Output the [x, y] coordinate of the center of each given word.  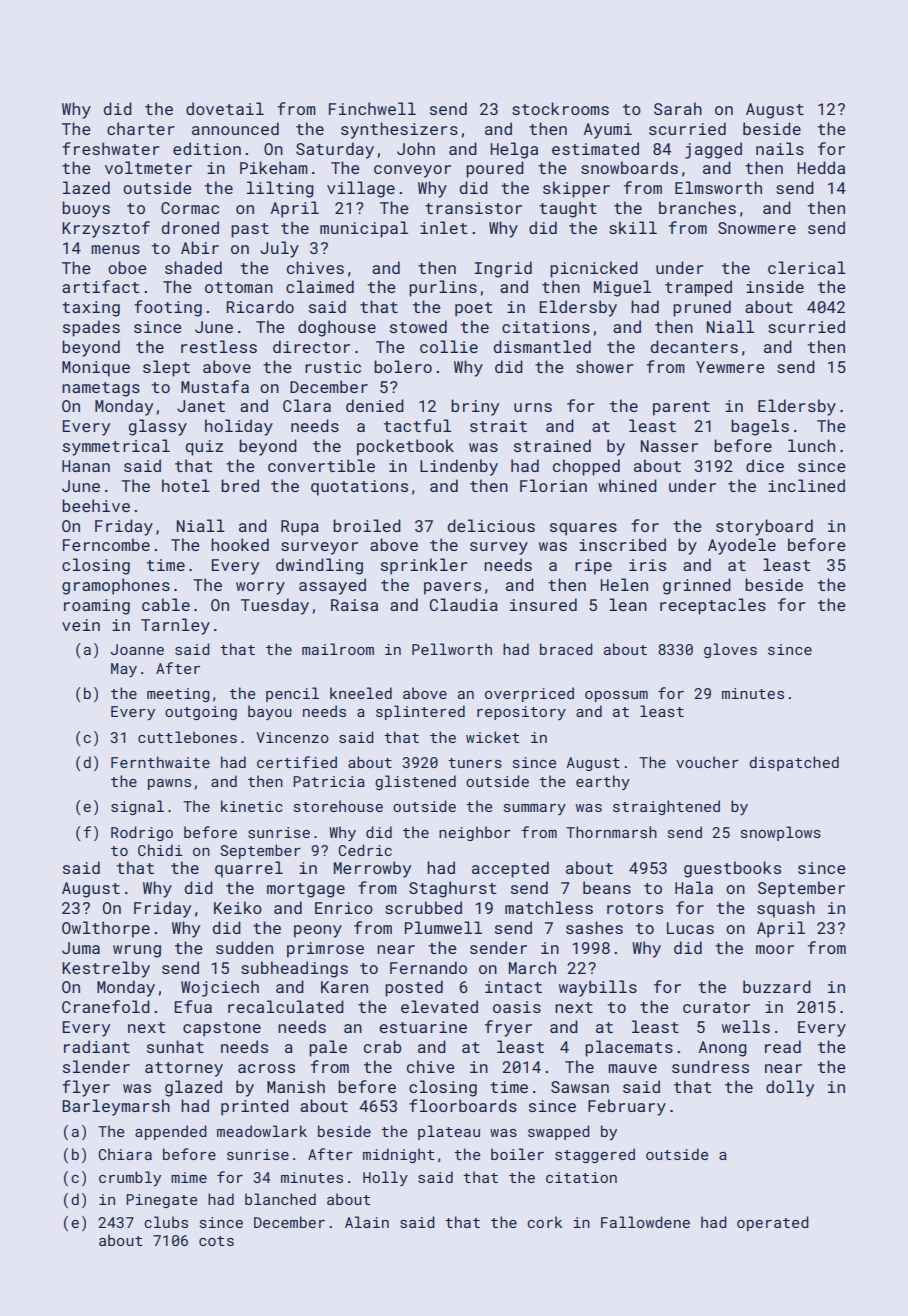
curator [716, 1007]
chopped [586, 467]
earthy [603, 782]
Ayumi [608, 131]
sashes [594, 927]
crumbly [130, 1178]
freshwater [111, 148]
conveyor [412, 171]
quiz [204, 448]
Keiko [238, 907]
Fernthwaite [160, 762]
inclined [806, 485]
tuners [475, 763]
